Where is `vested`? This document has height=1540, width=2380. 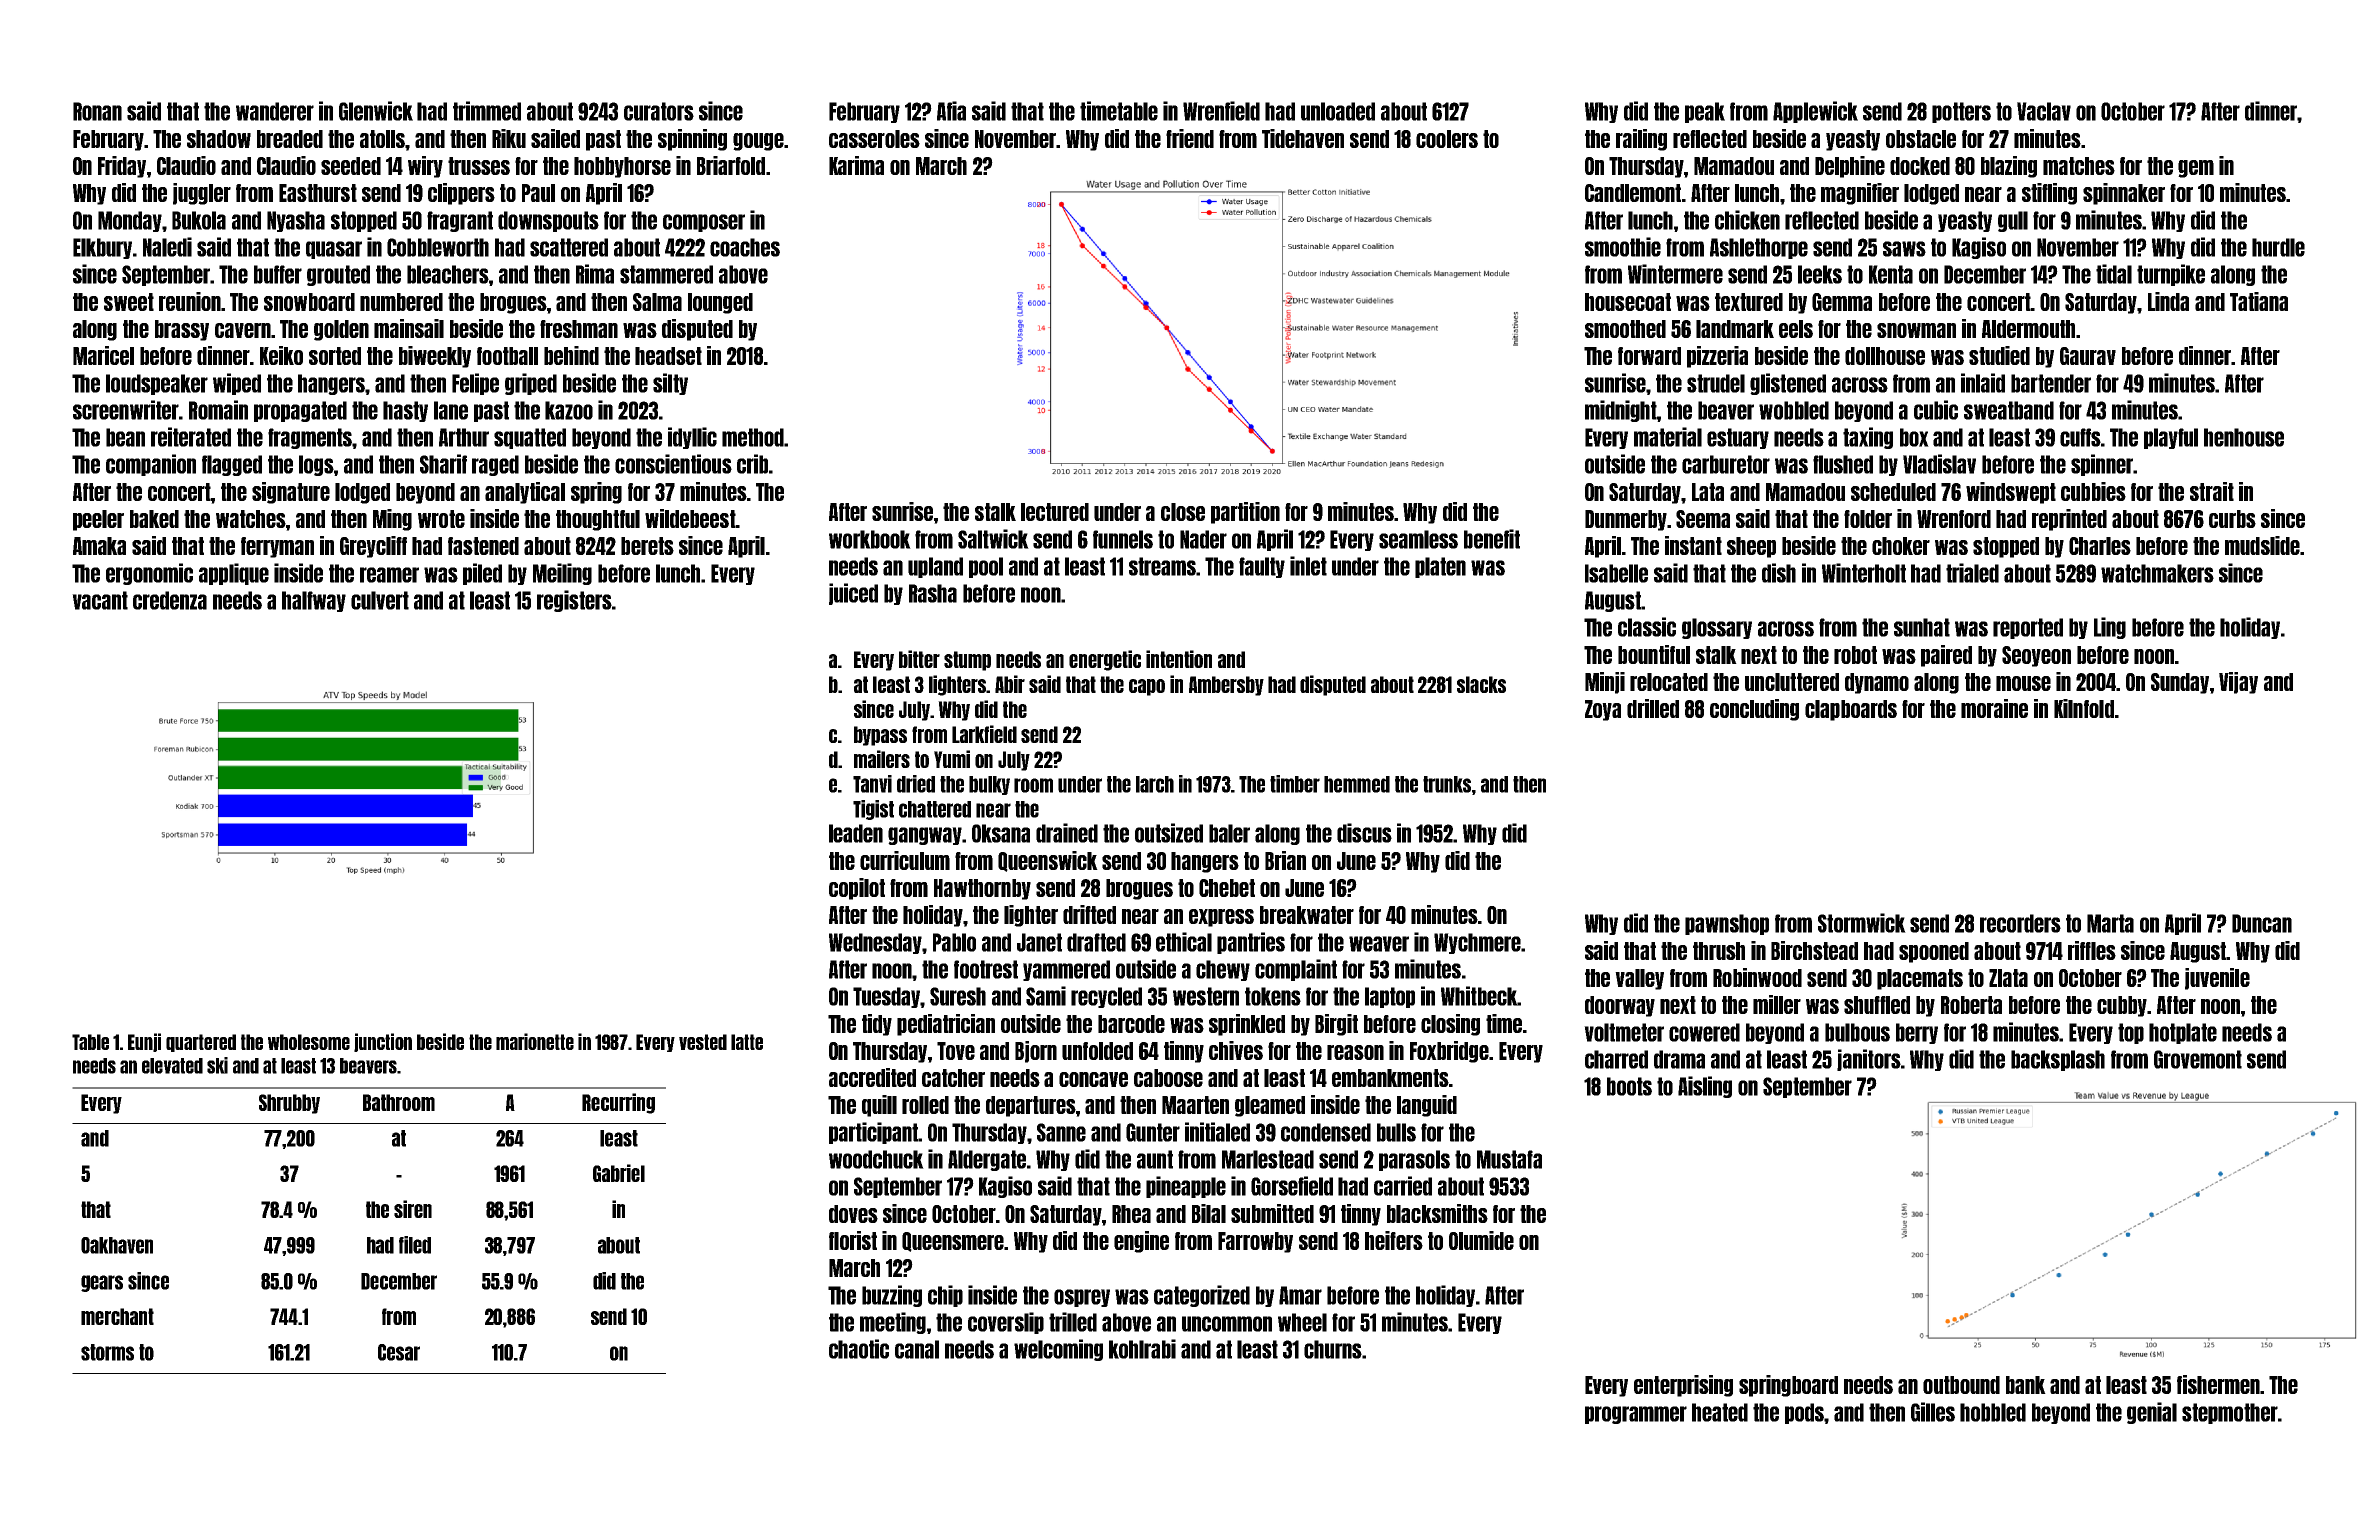
vested is located at coordinates (703, 1042).
